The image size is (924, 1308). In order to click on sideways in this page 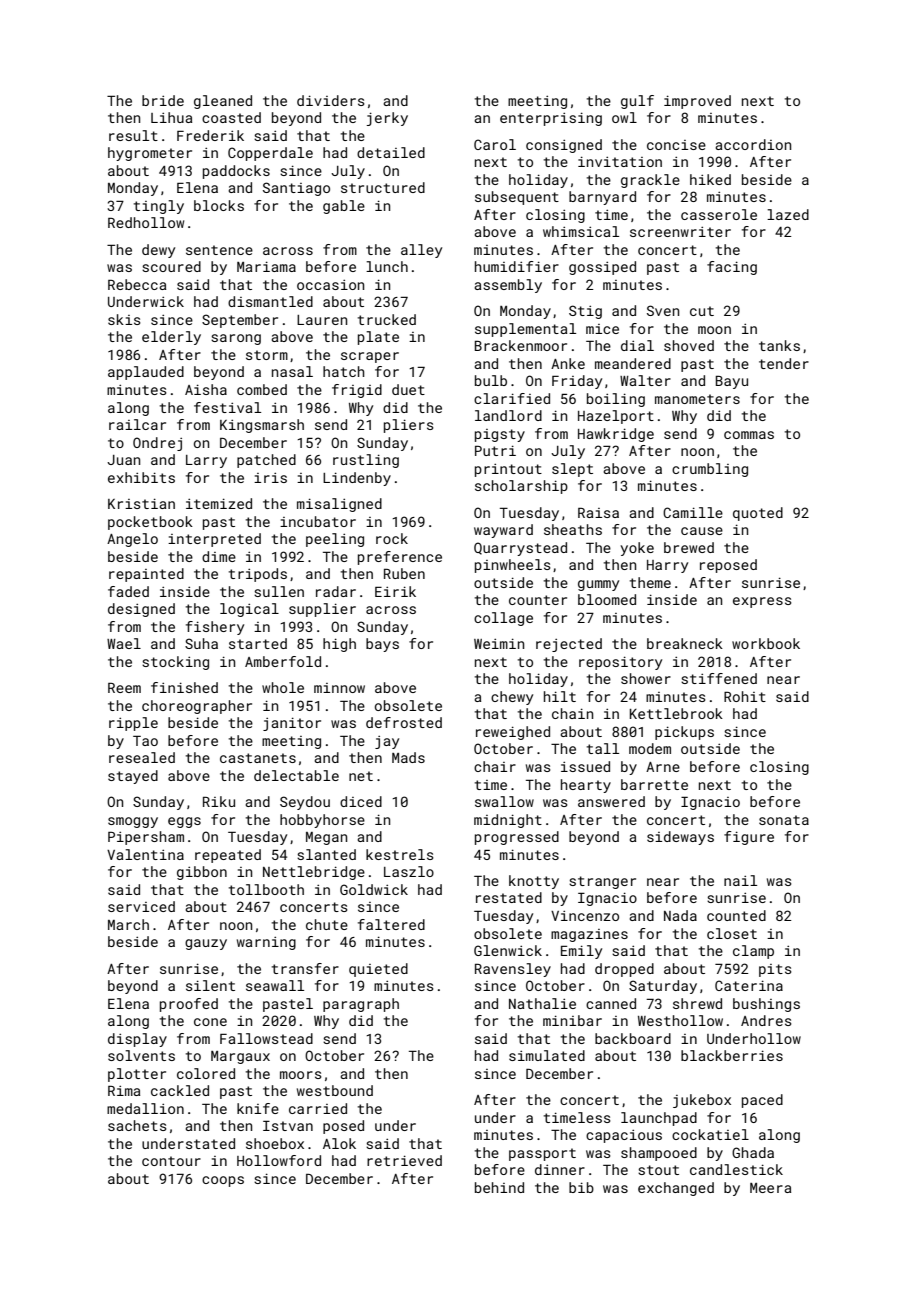, I will do `click(680, 838)`.
